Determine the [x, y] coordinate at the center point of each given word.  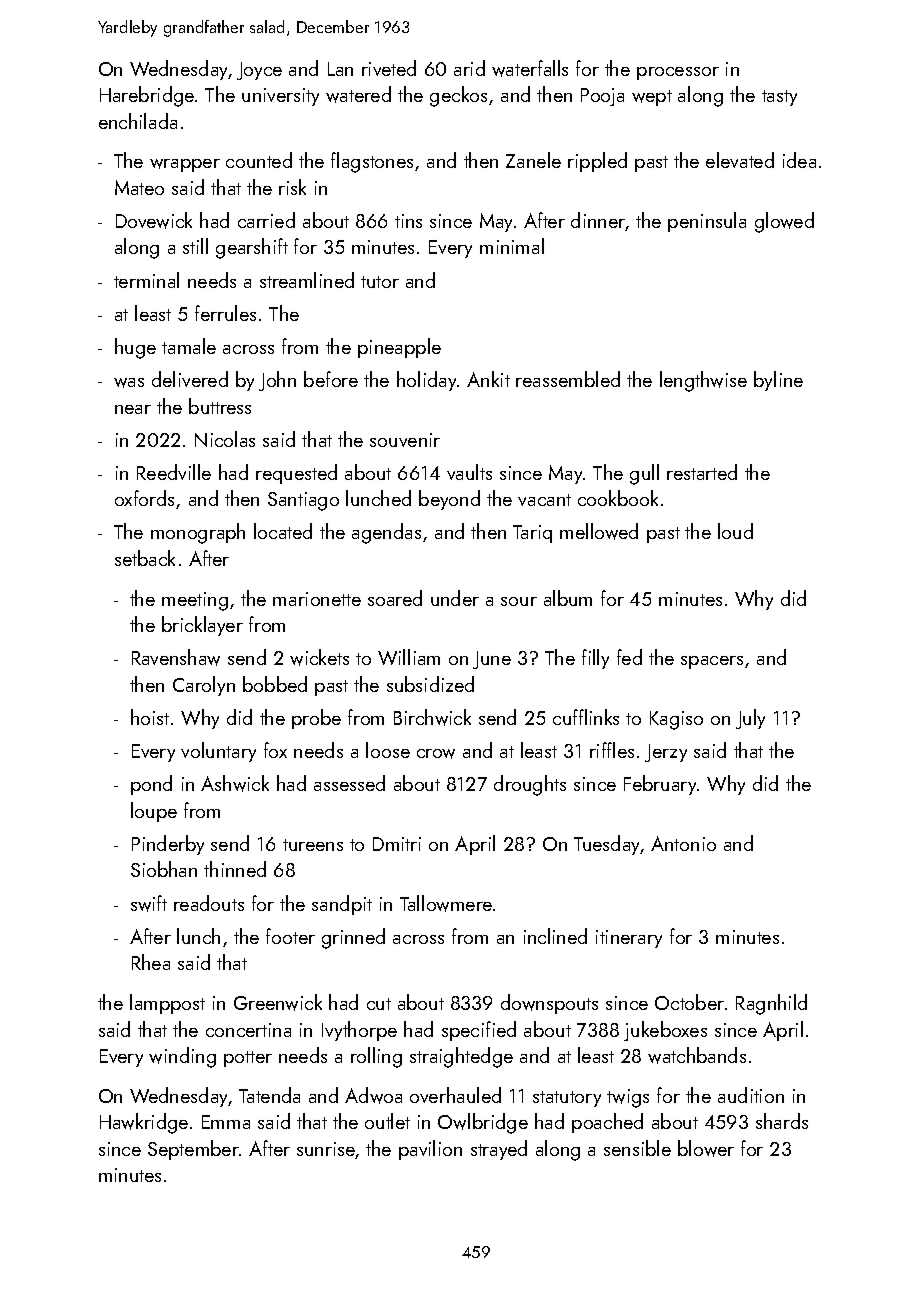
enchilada [138, 121]
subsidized [430, 684]
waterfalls [530, 68]
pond [151, 785]
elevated [740, 160]
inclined [555, 936]
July [750, 719]
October [689, 1002]
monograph [198, 533]
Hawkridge [144, 1123]
